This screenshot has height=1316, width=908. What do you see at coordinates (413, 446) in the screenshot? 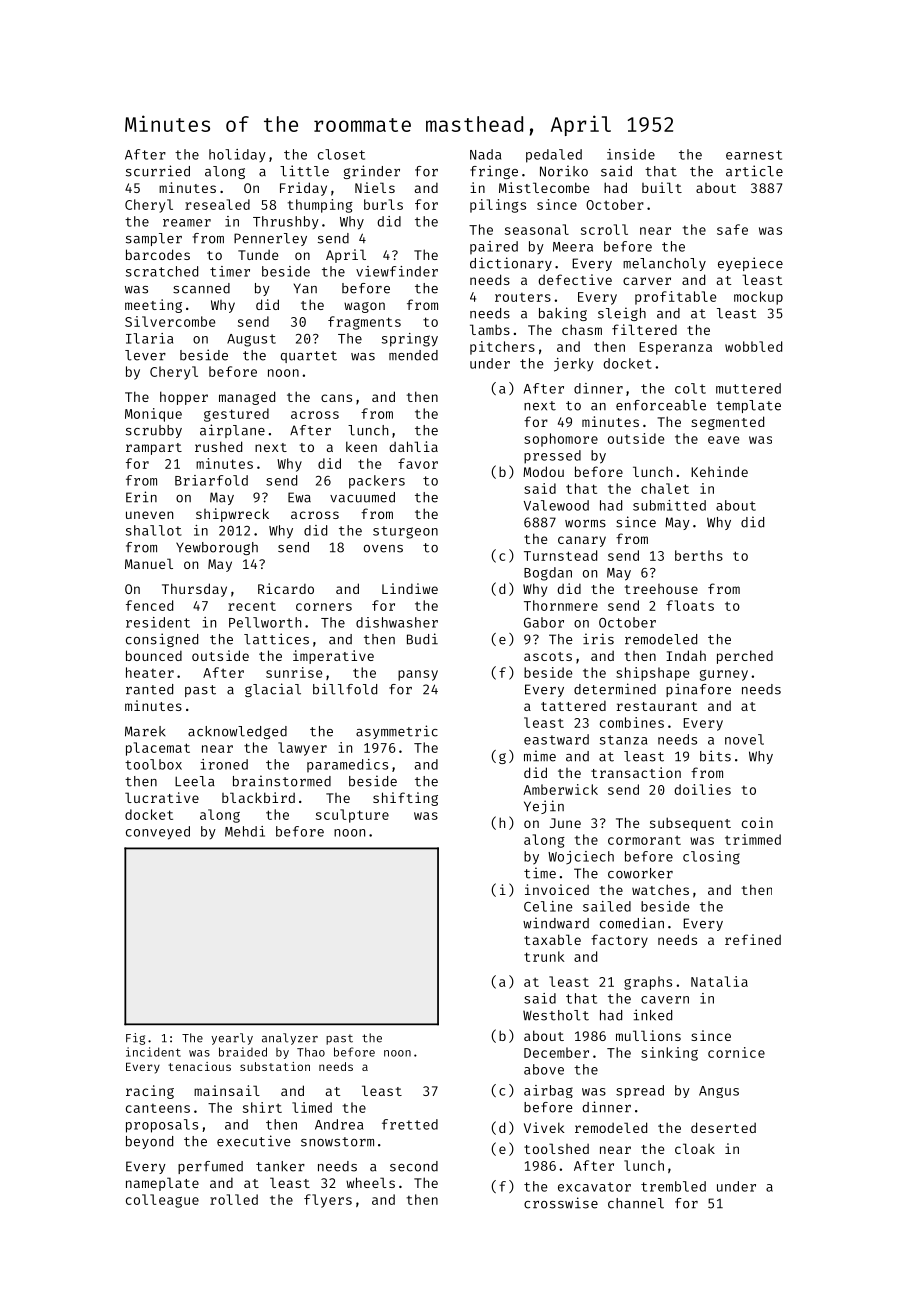
I see `dahlia` at bounding box center [413, 446].
